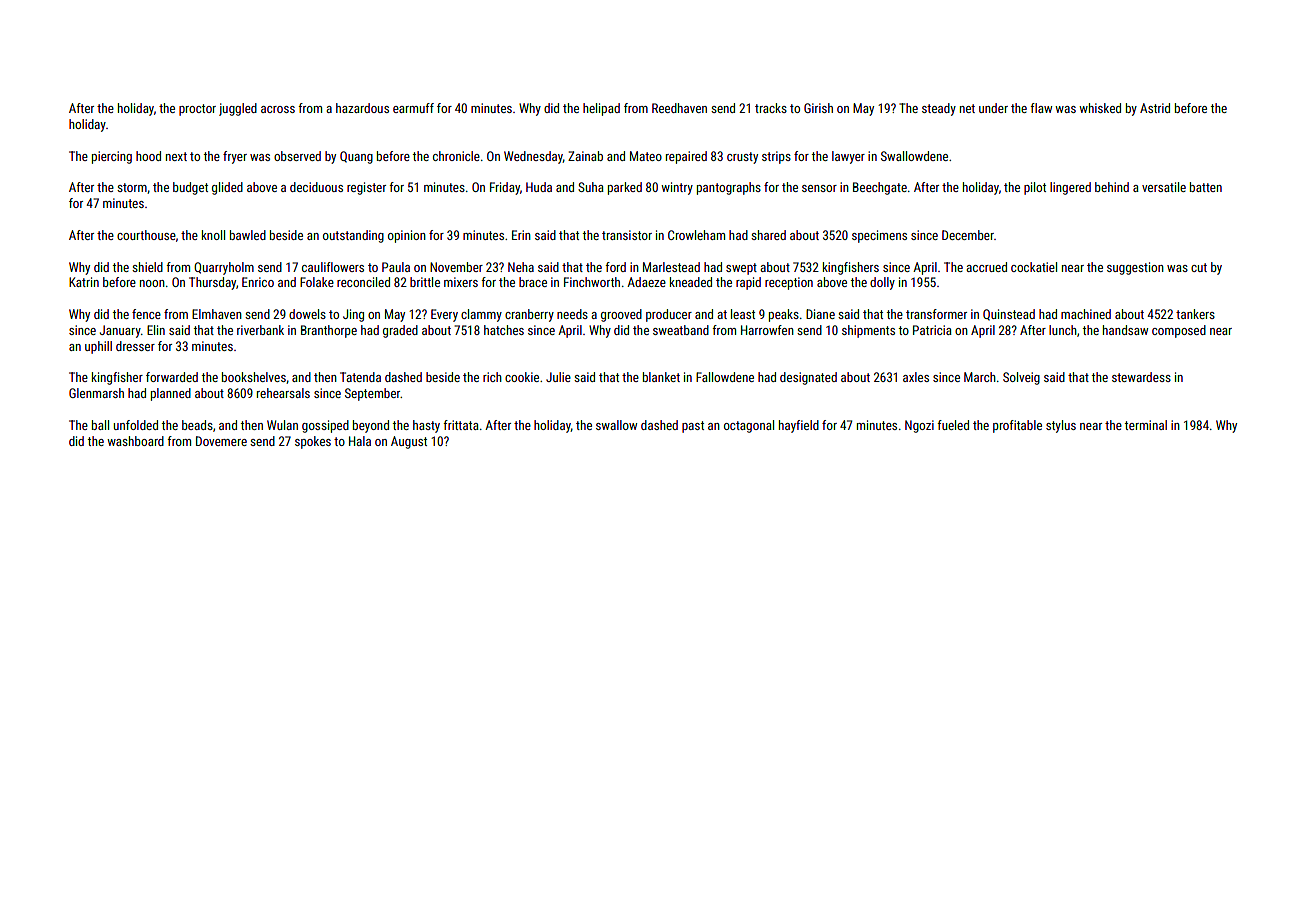 The image size is (1308, 924). I want to click on Reedhaven, so click(679, 108).
